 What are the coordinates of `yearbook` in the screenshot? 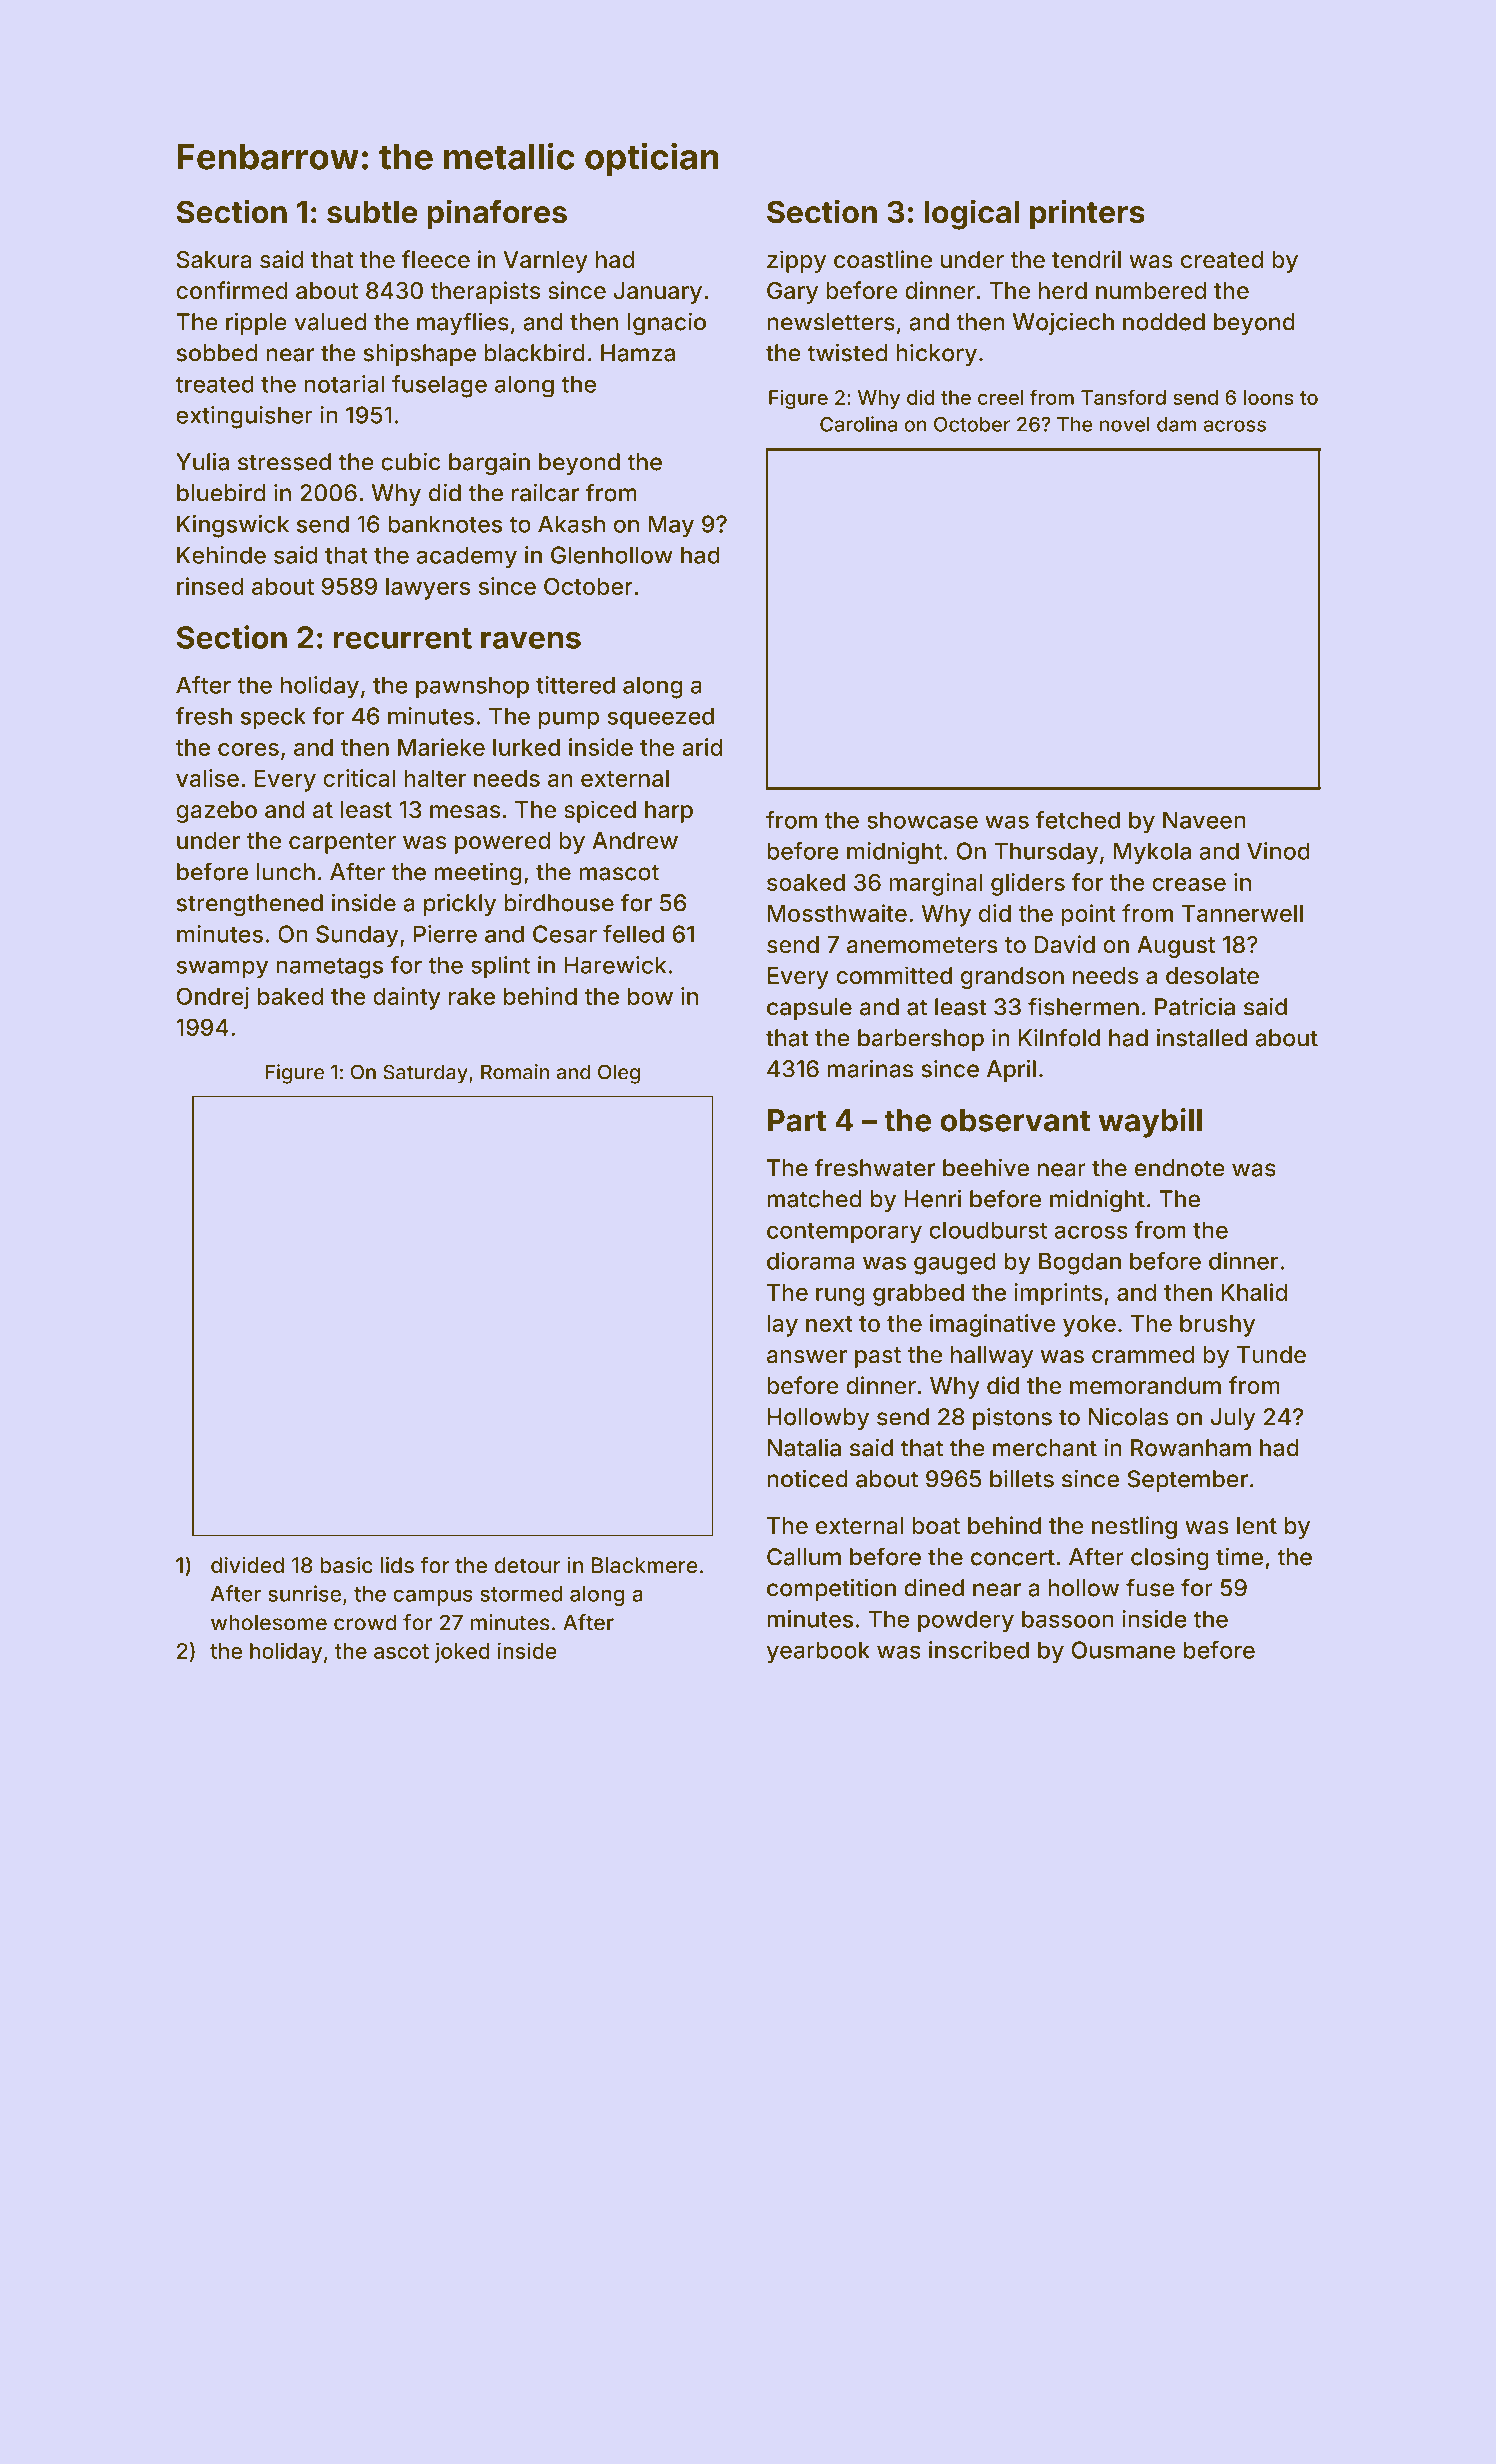 It's located at (818, 1652).
